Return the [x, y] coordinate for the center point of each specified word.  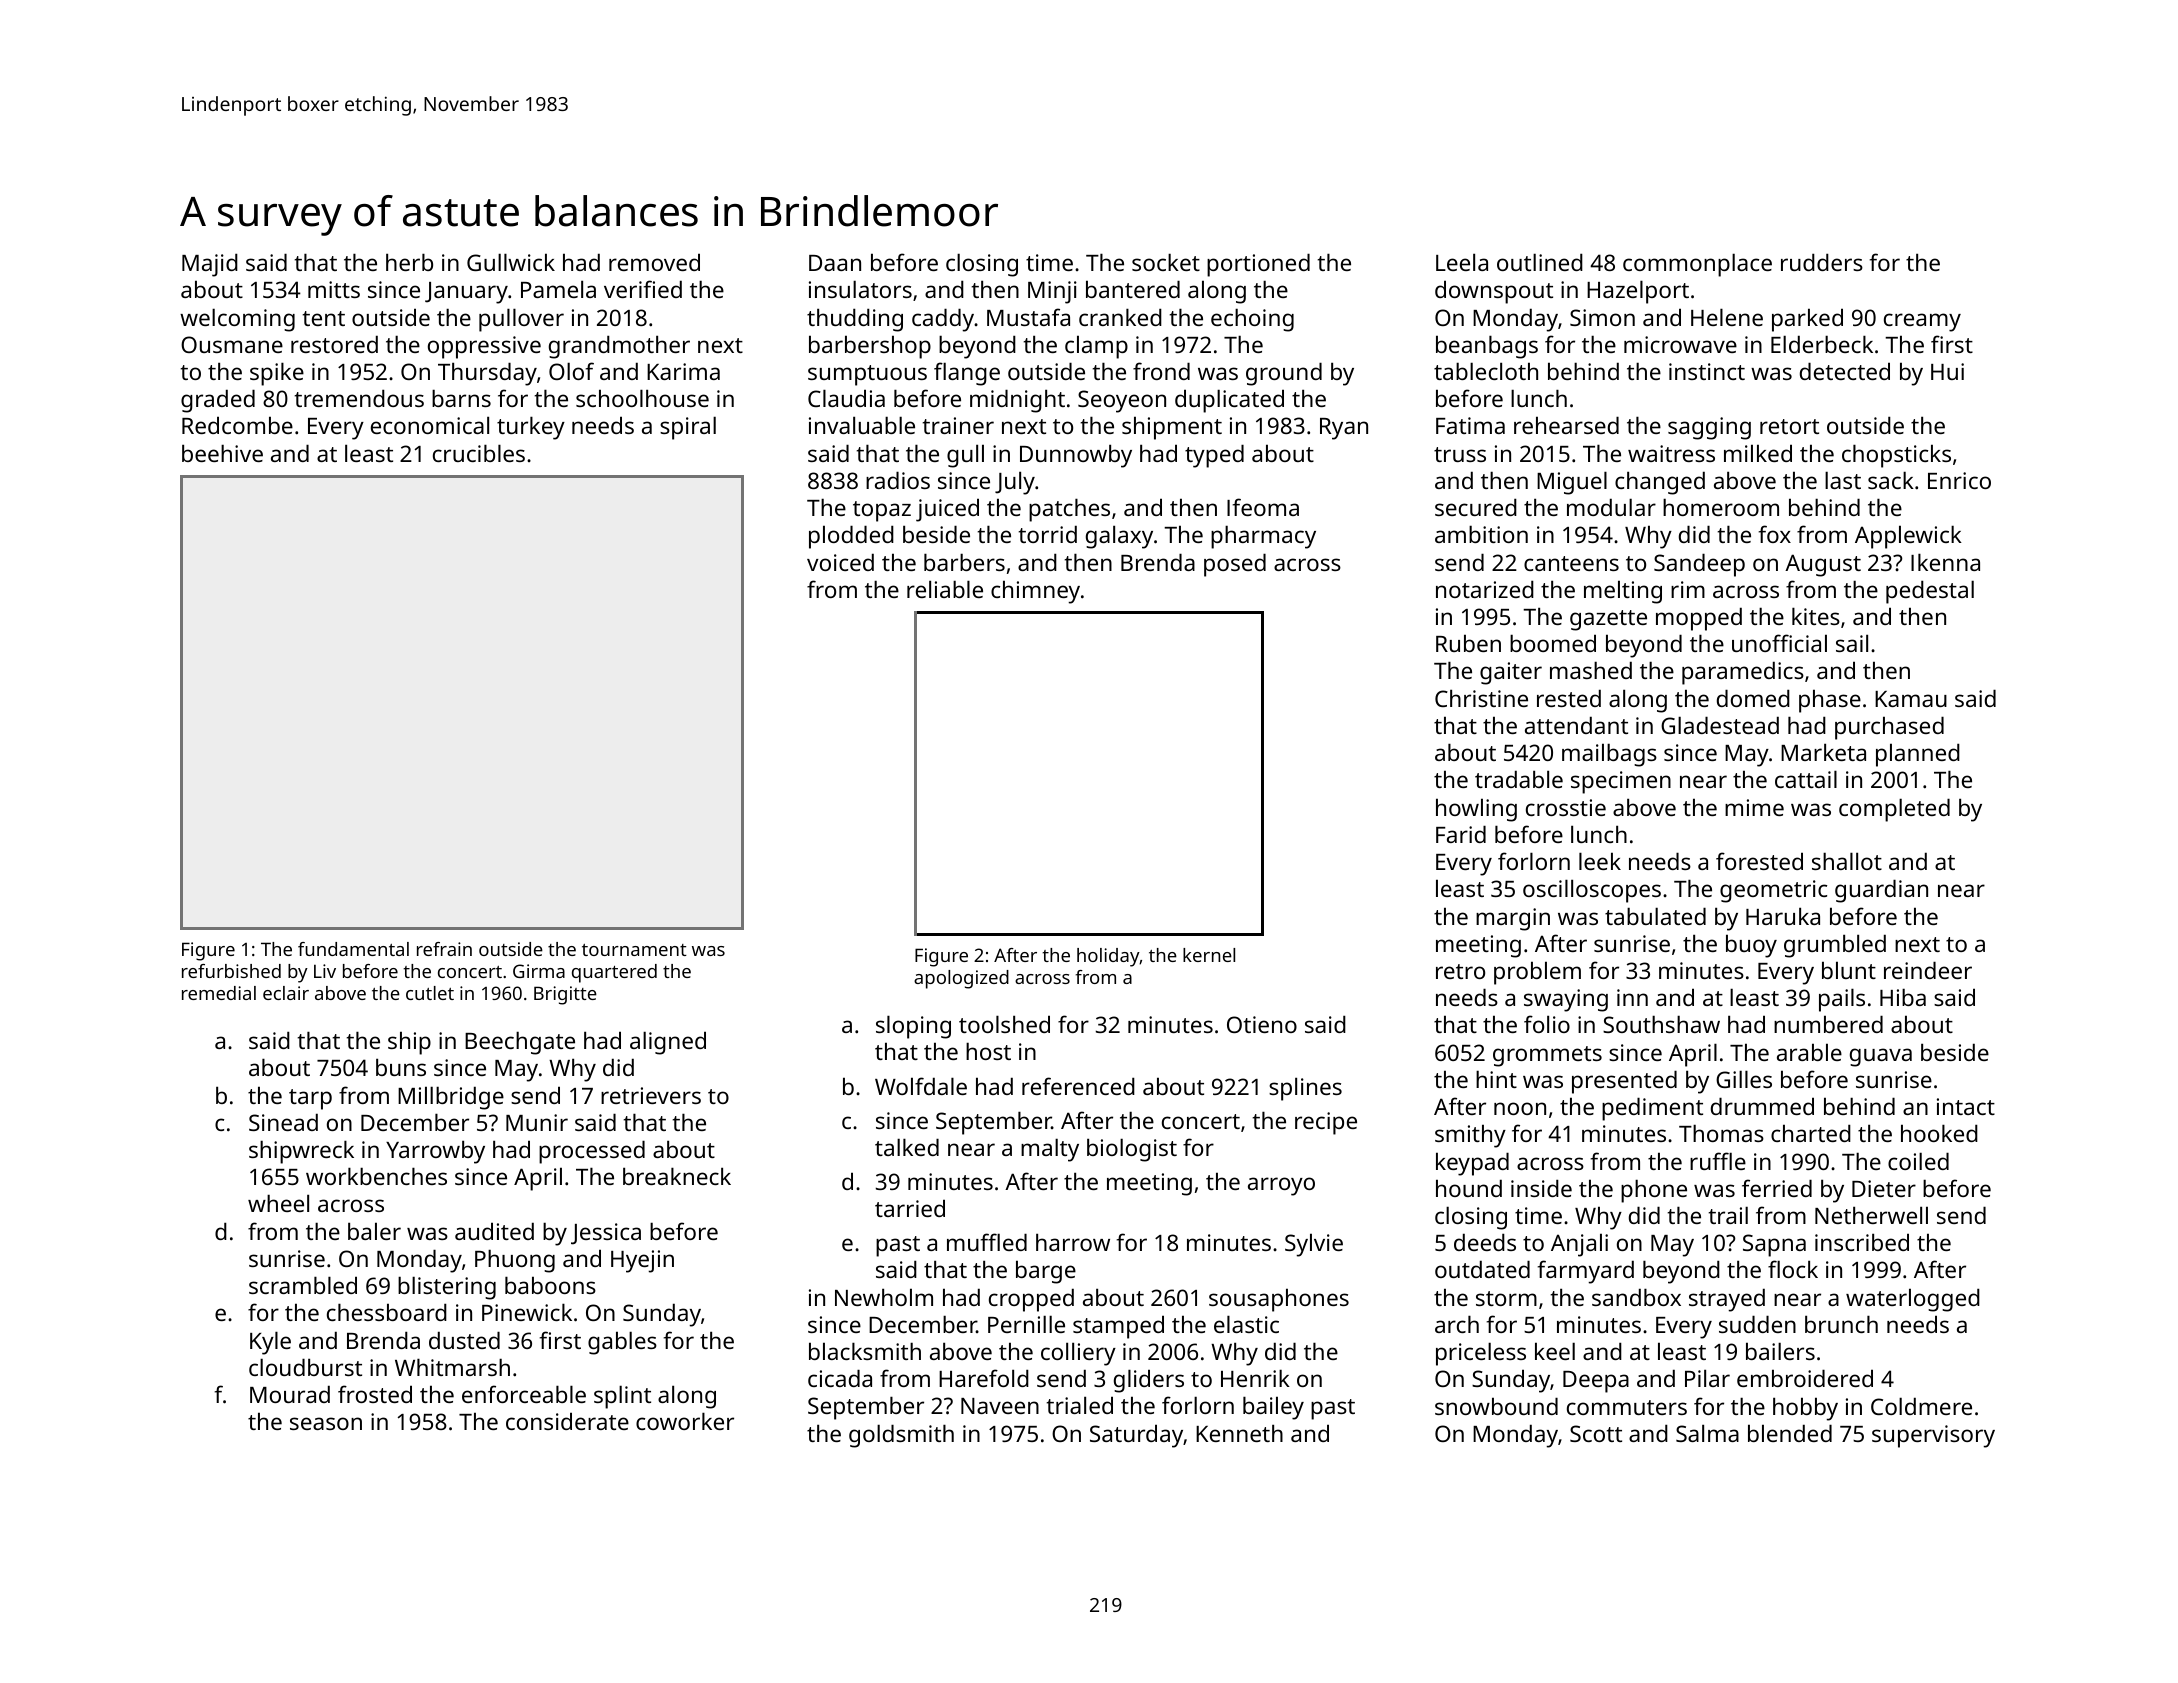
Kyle [270, 1343]
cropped [1031, 1300]
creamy [1922, 322]
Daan [835, 263]
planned [1918, 755]
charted [1811, 1133]
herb [409, 262]
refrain [444, 949]
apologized [961, 979]
